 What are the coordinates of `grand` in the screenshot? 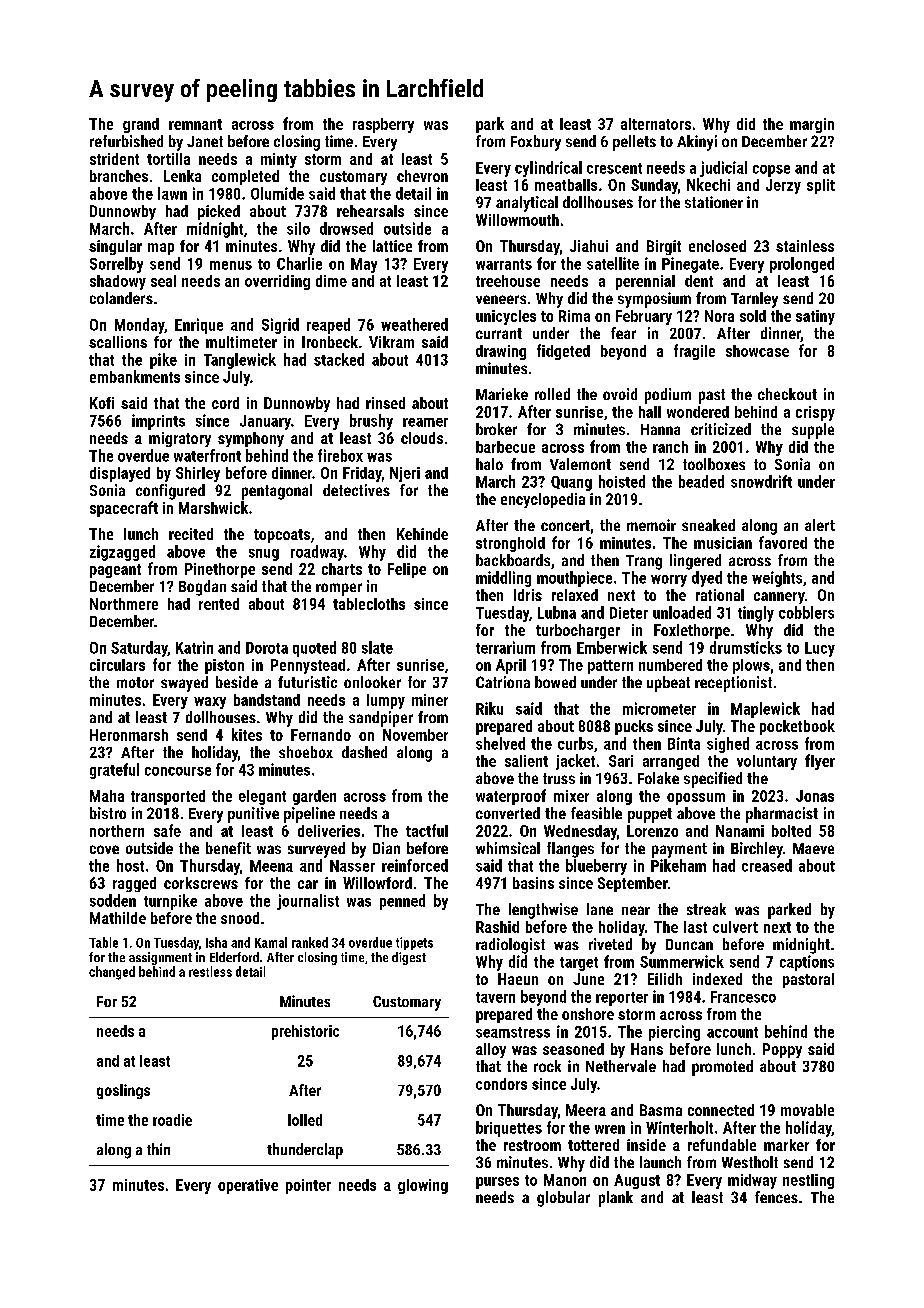 It's located at (141, 125).
